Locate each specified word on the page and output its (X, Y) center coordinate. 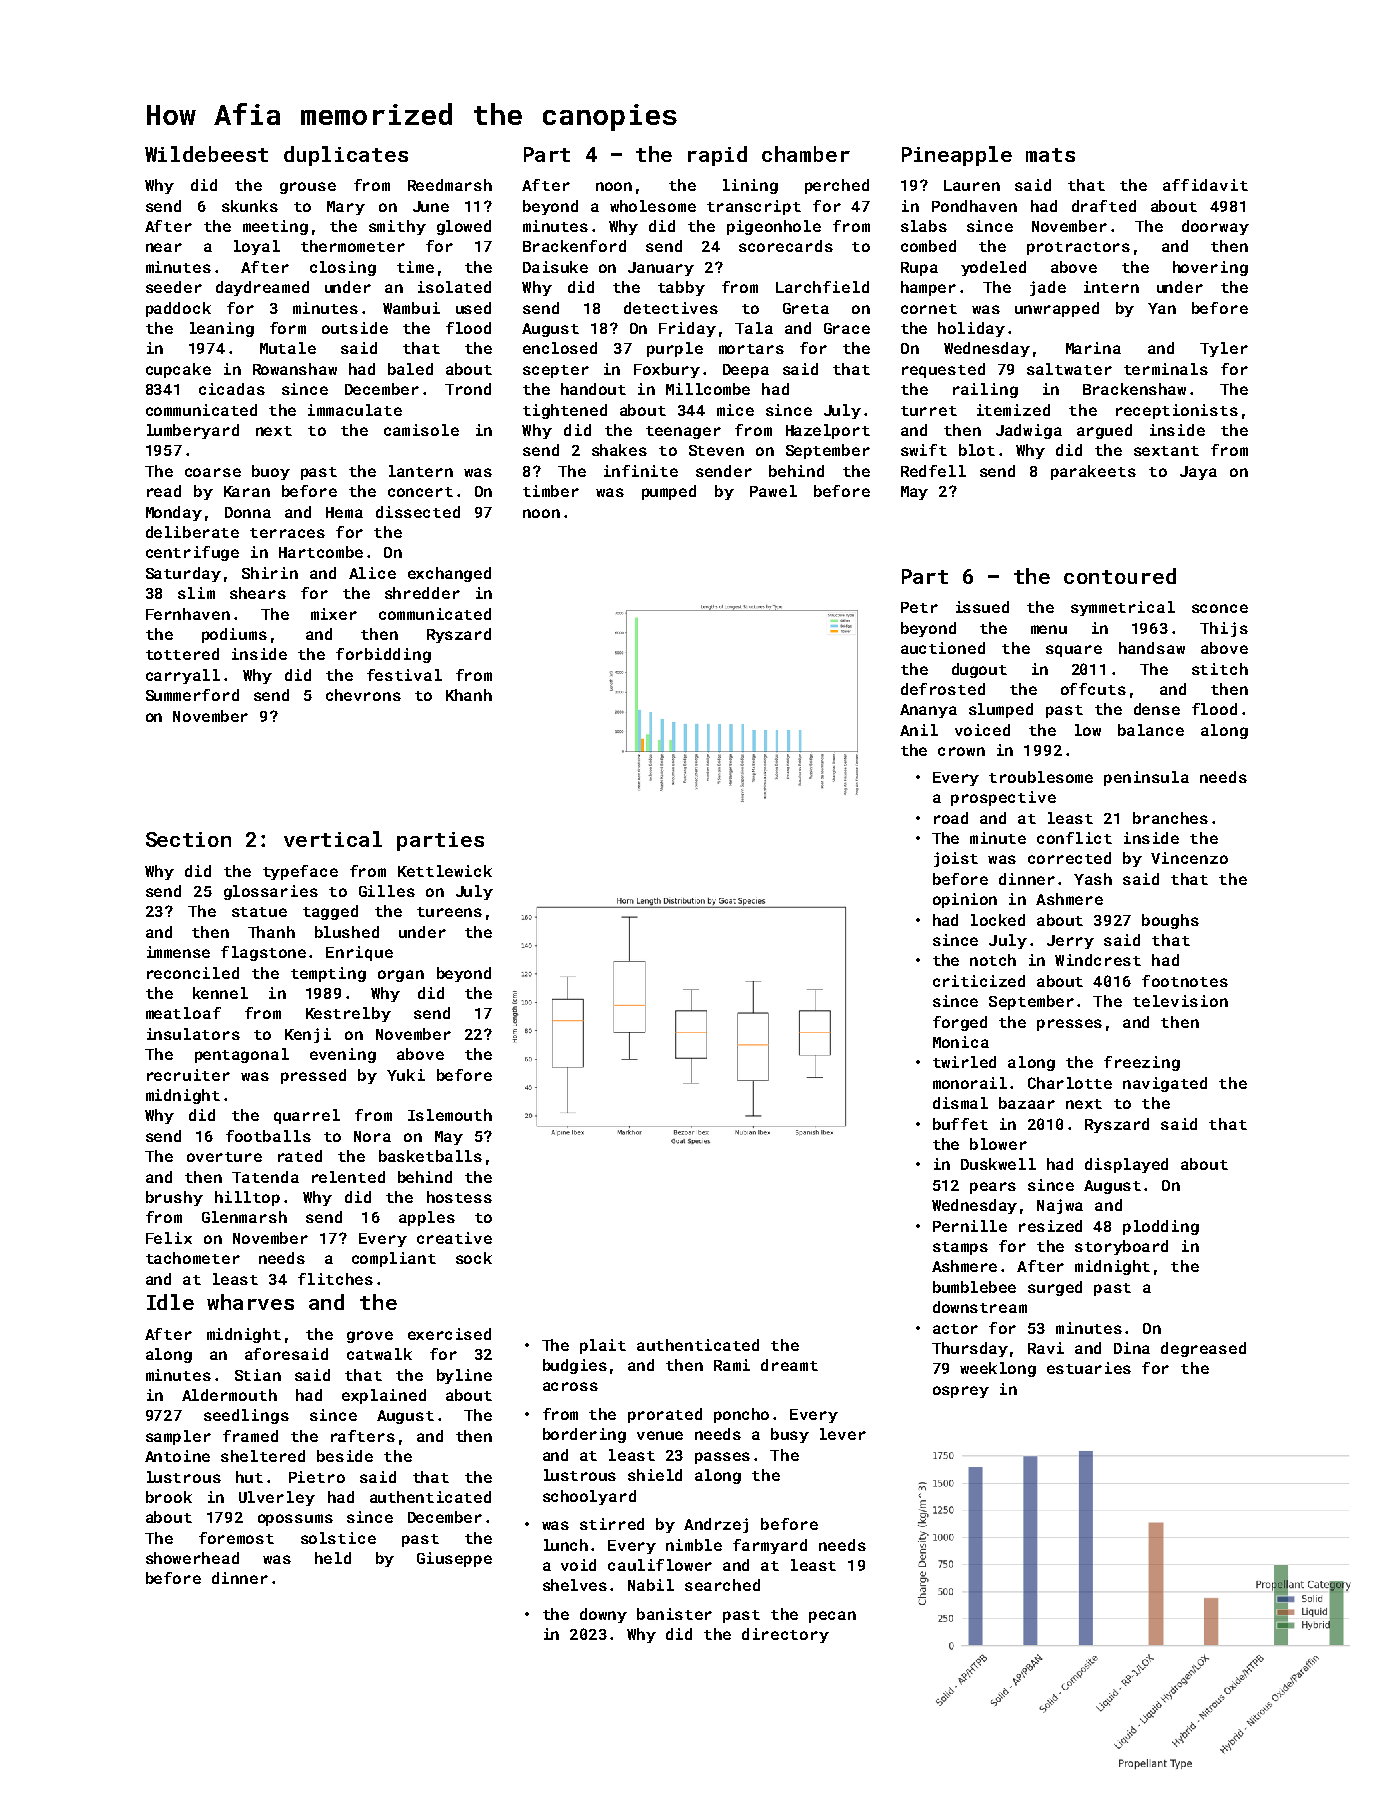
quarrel (307, 1116)
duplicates (346, 156)
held (333, 1558)
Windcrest (1098, 960)
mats (1050, 155)
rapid (717, 156)
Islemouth (450, 1115)
